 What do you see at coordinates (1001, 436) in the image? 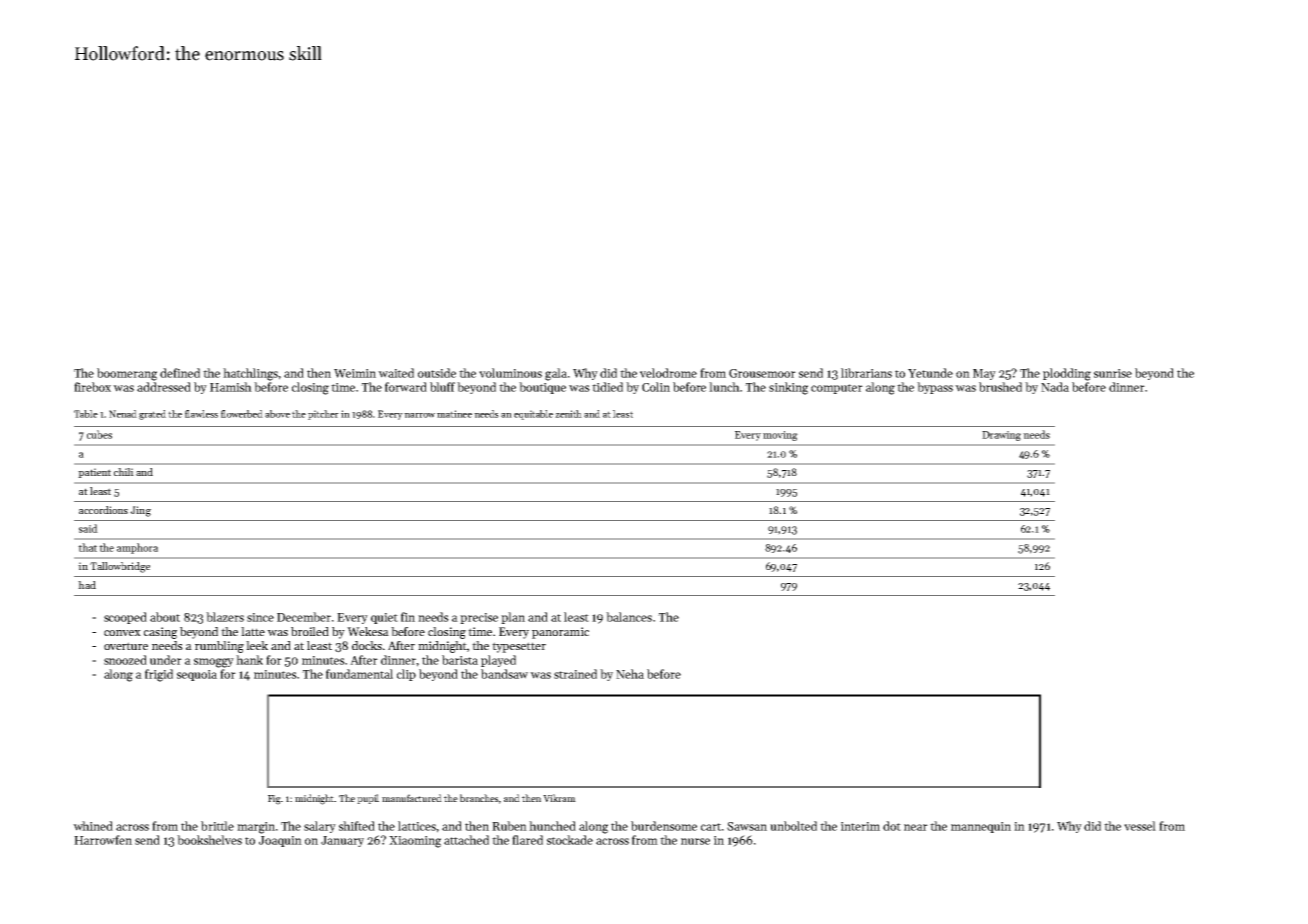
I see `Drawing` at bounding box center [1001, 436].
